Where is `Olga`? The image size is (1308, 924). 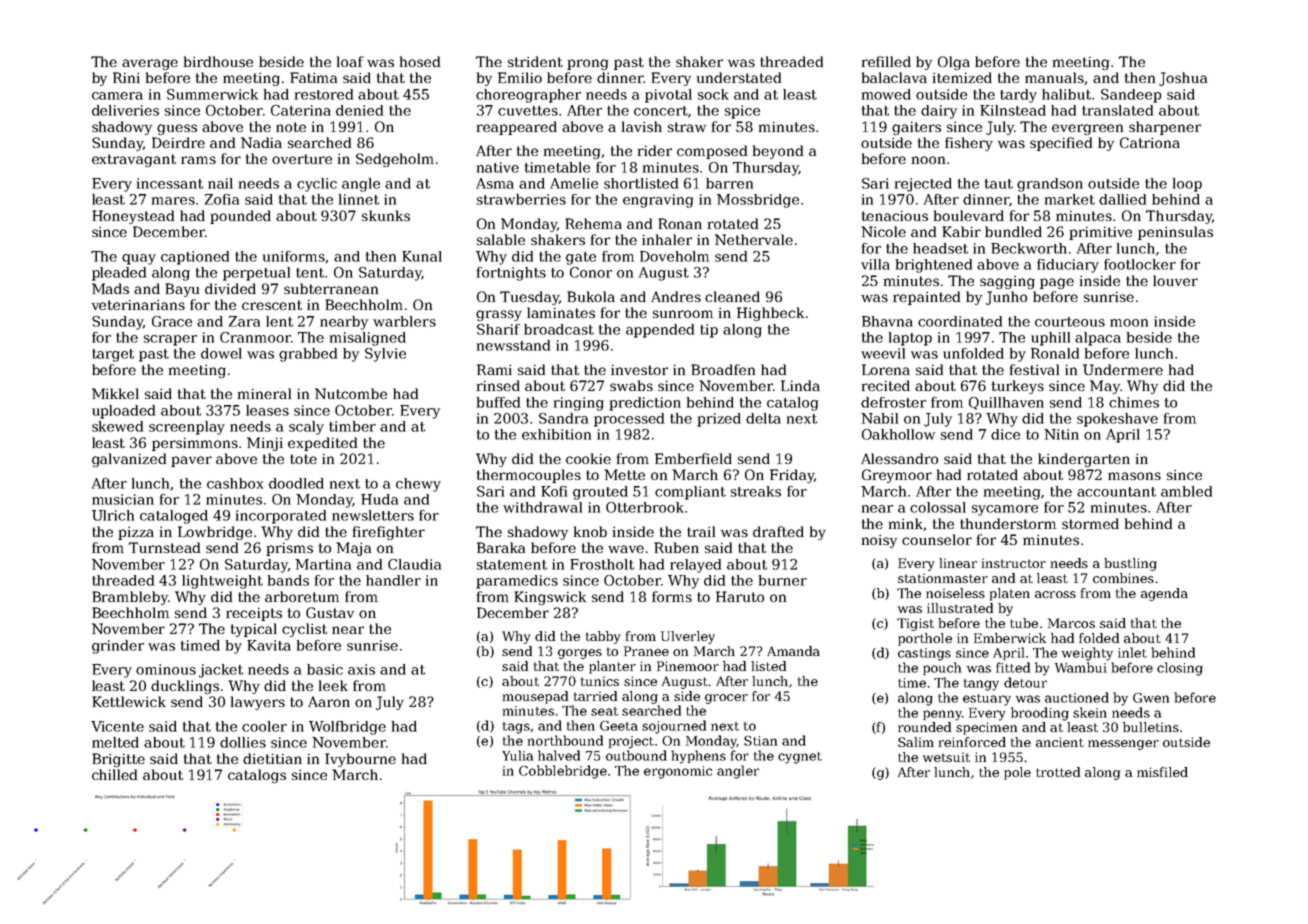 Olga is located at coordinates (954, 63).
